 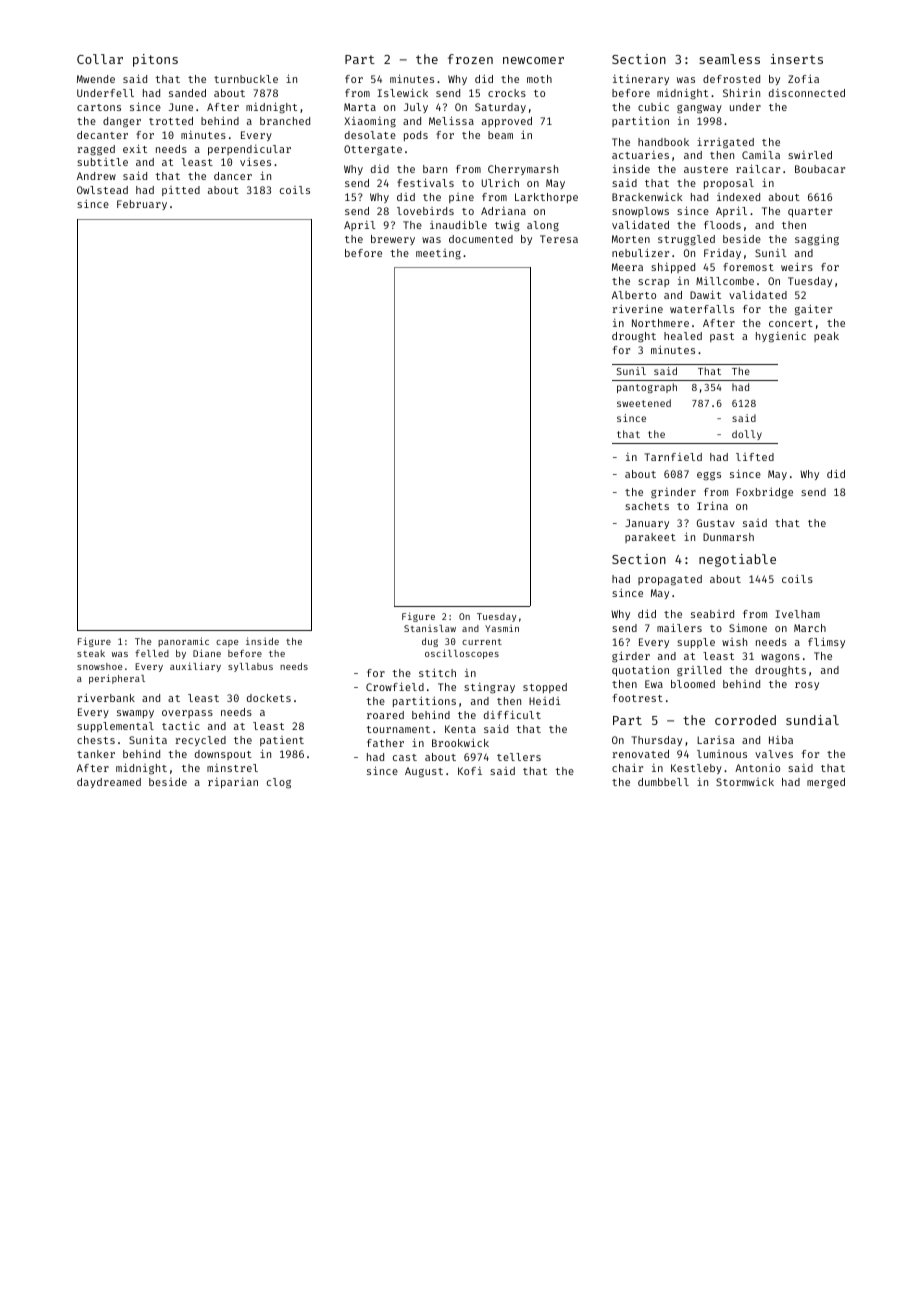 I want to click on weirs, so click(x=797, y=266).
